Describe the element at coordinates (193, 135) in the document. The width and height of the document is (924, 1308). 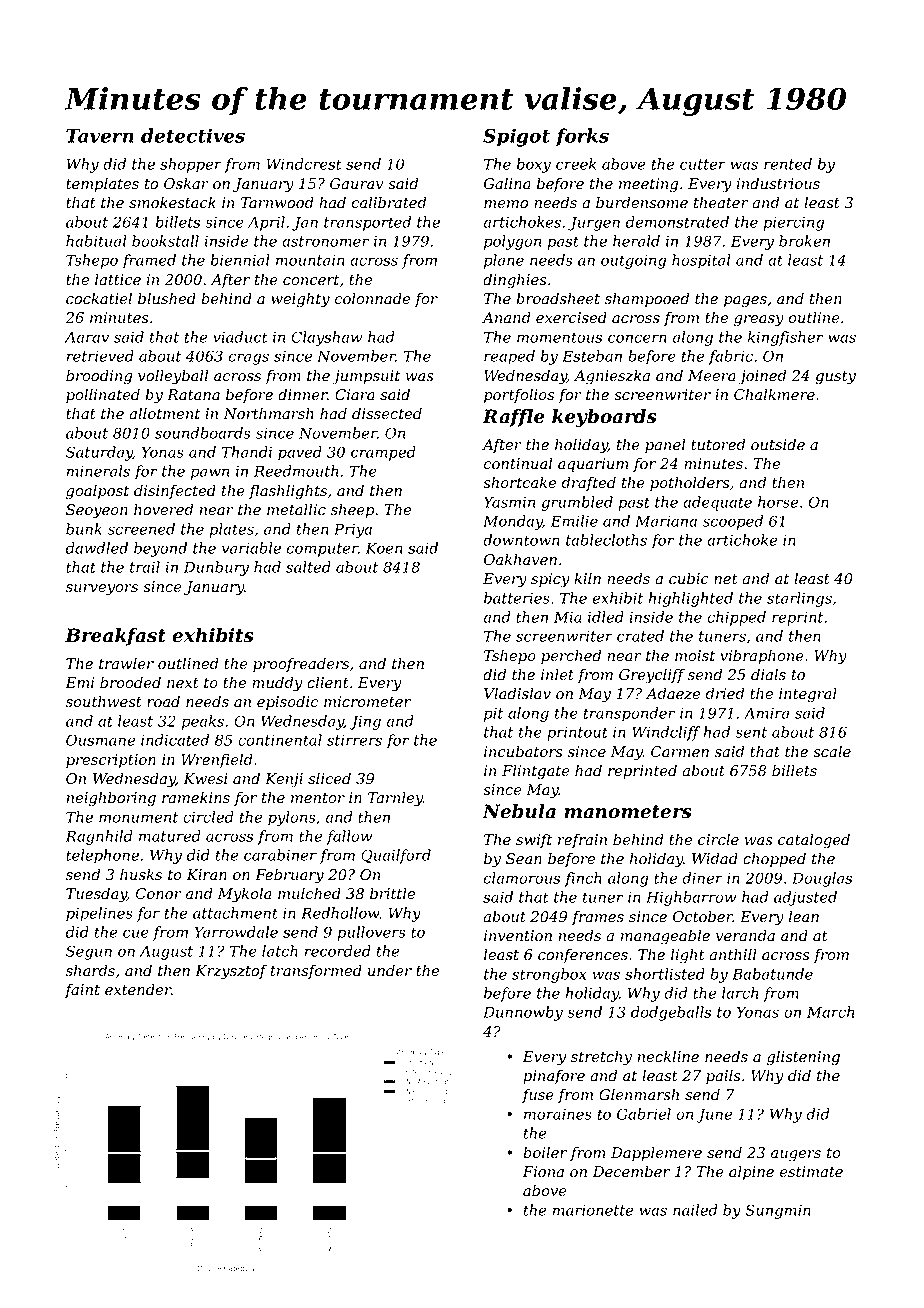
I see `detectives` at that location.
